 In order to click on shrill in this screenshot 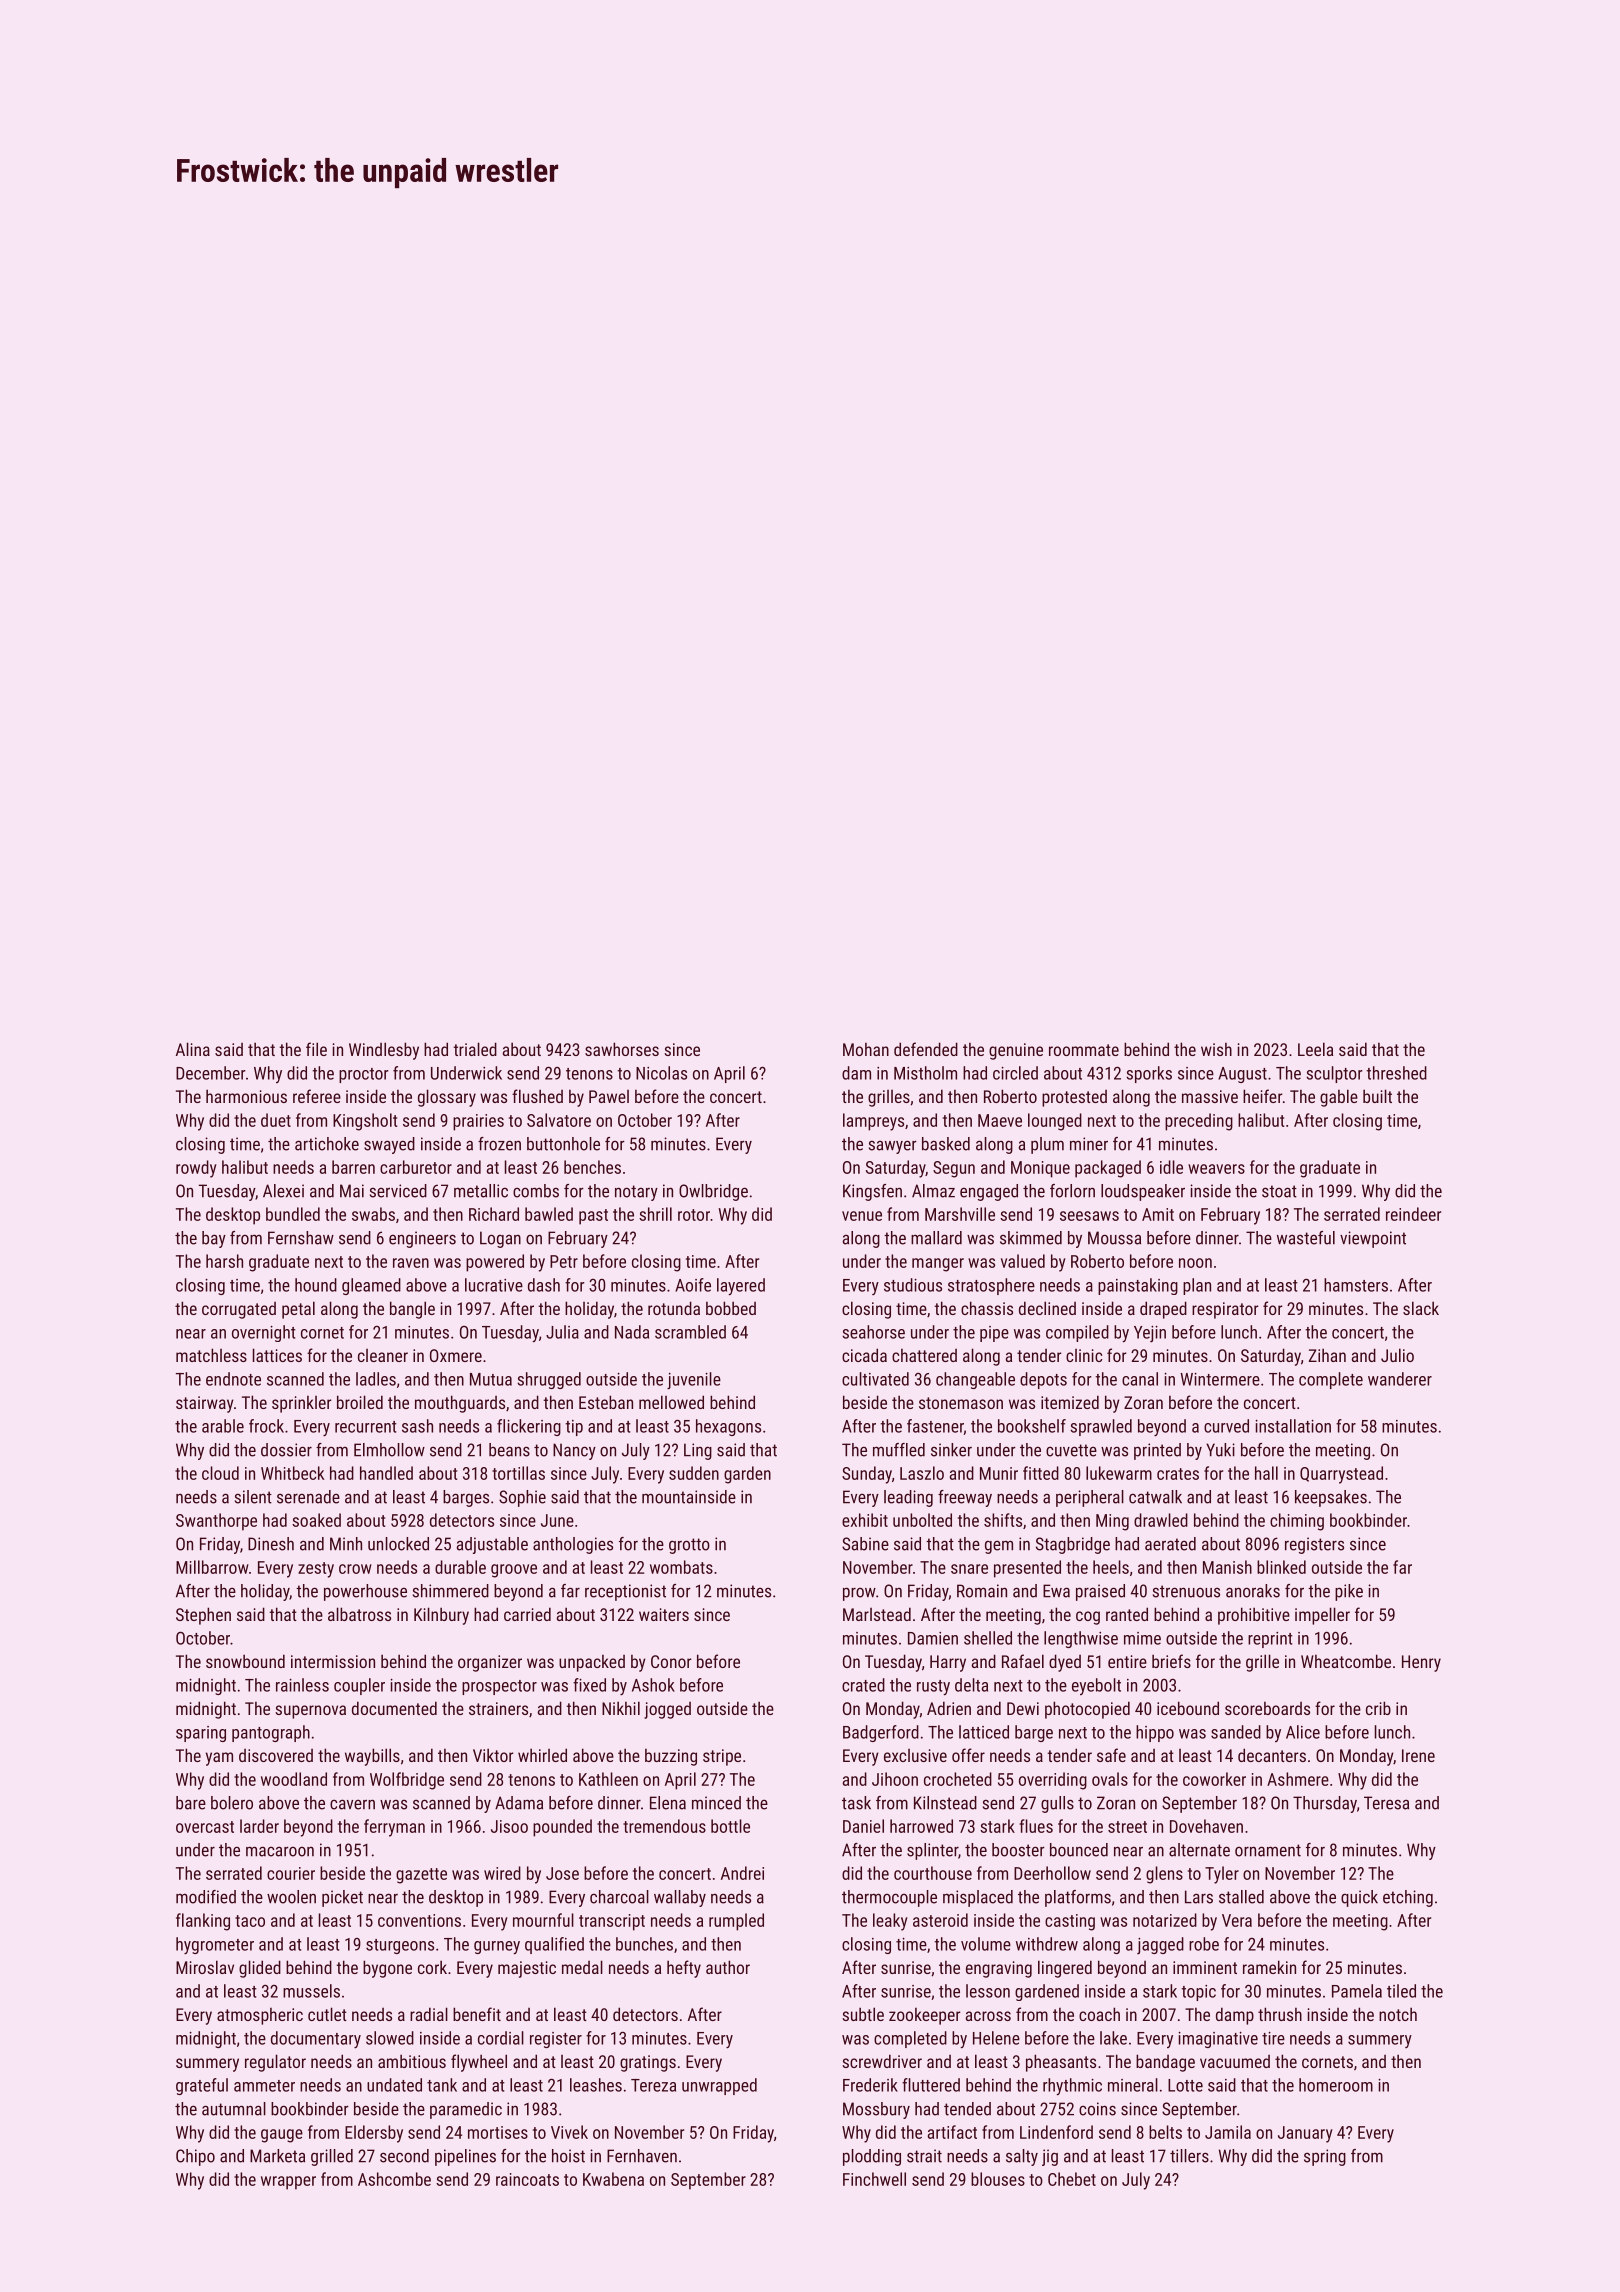, I will do `click(655, 1214)`.
